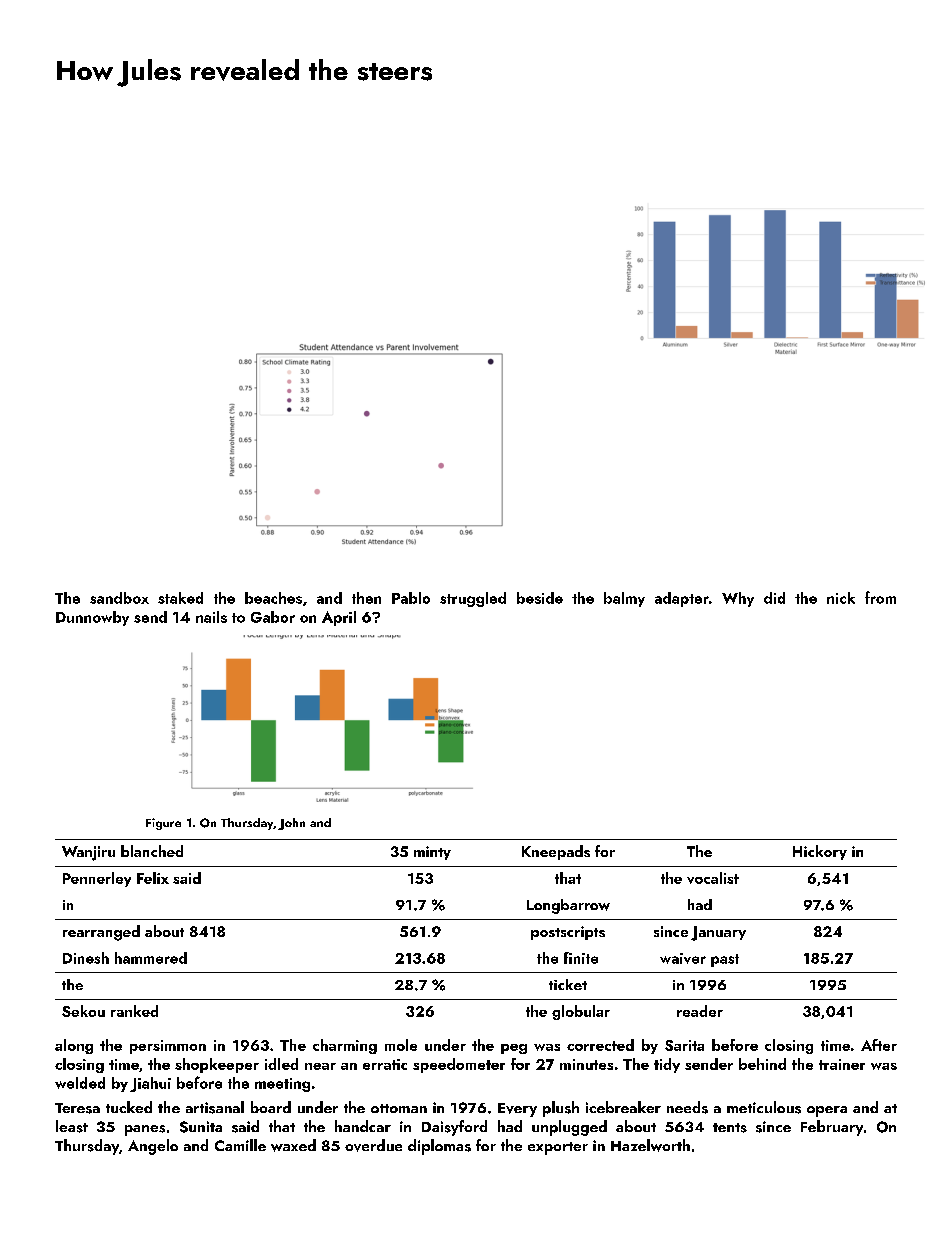  What do you see at coordinates (820, 852) in the image?
I see `Hickory` at bounding box center [820, 852].
